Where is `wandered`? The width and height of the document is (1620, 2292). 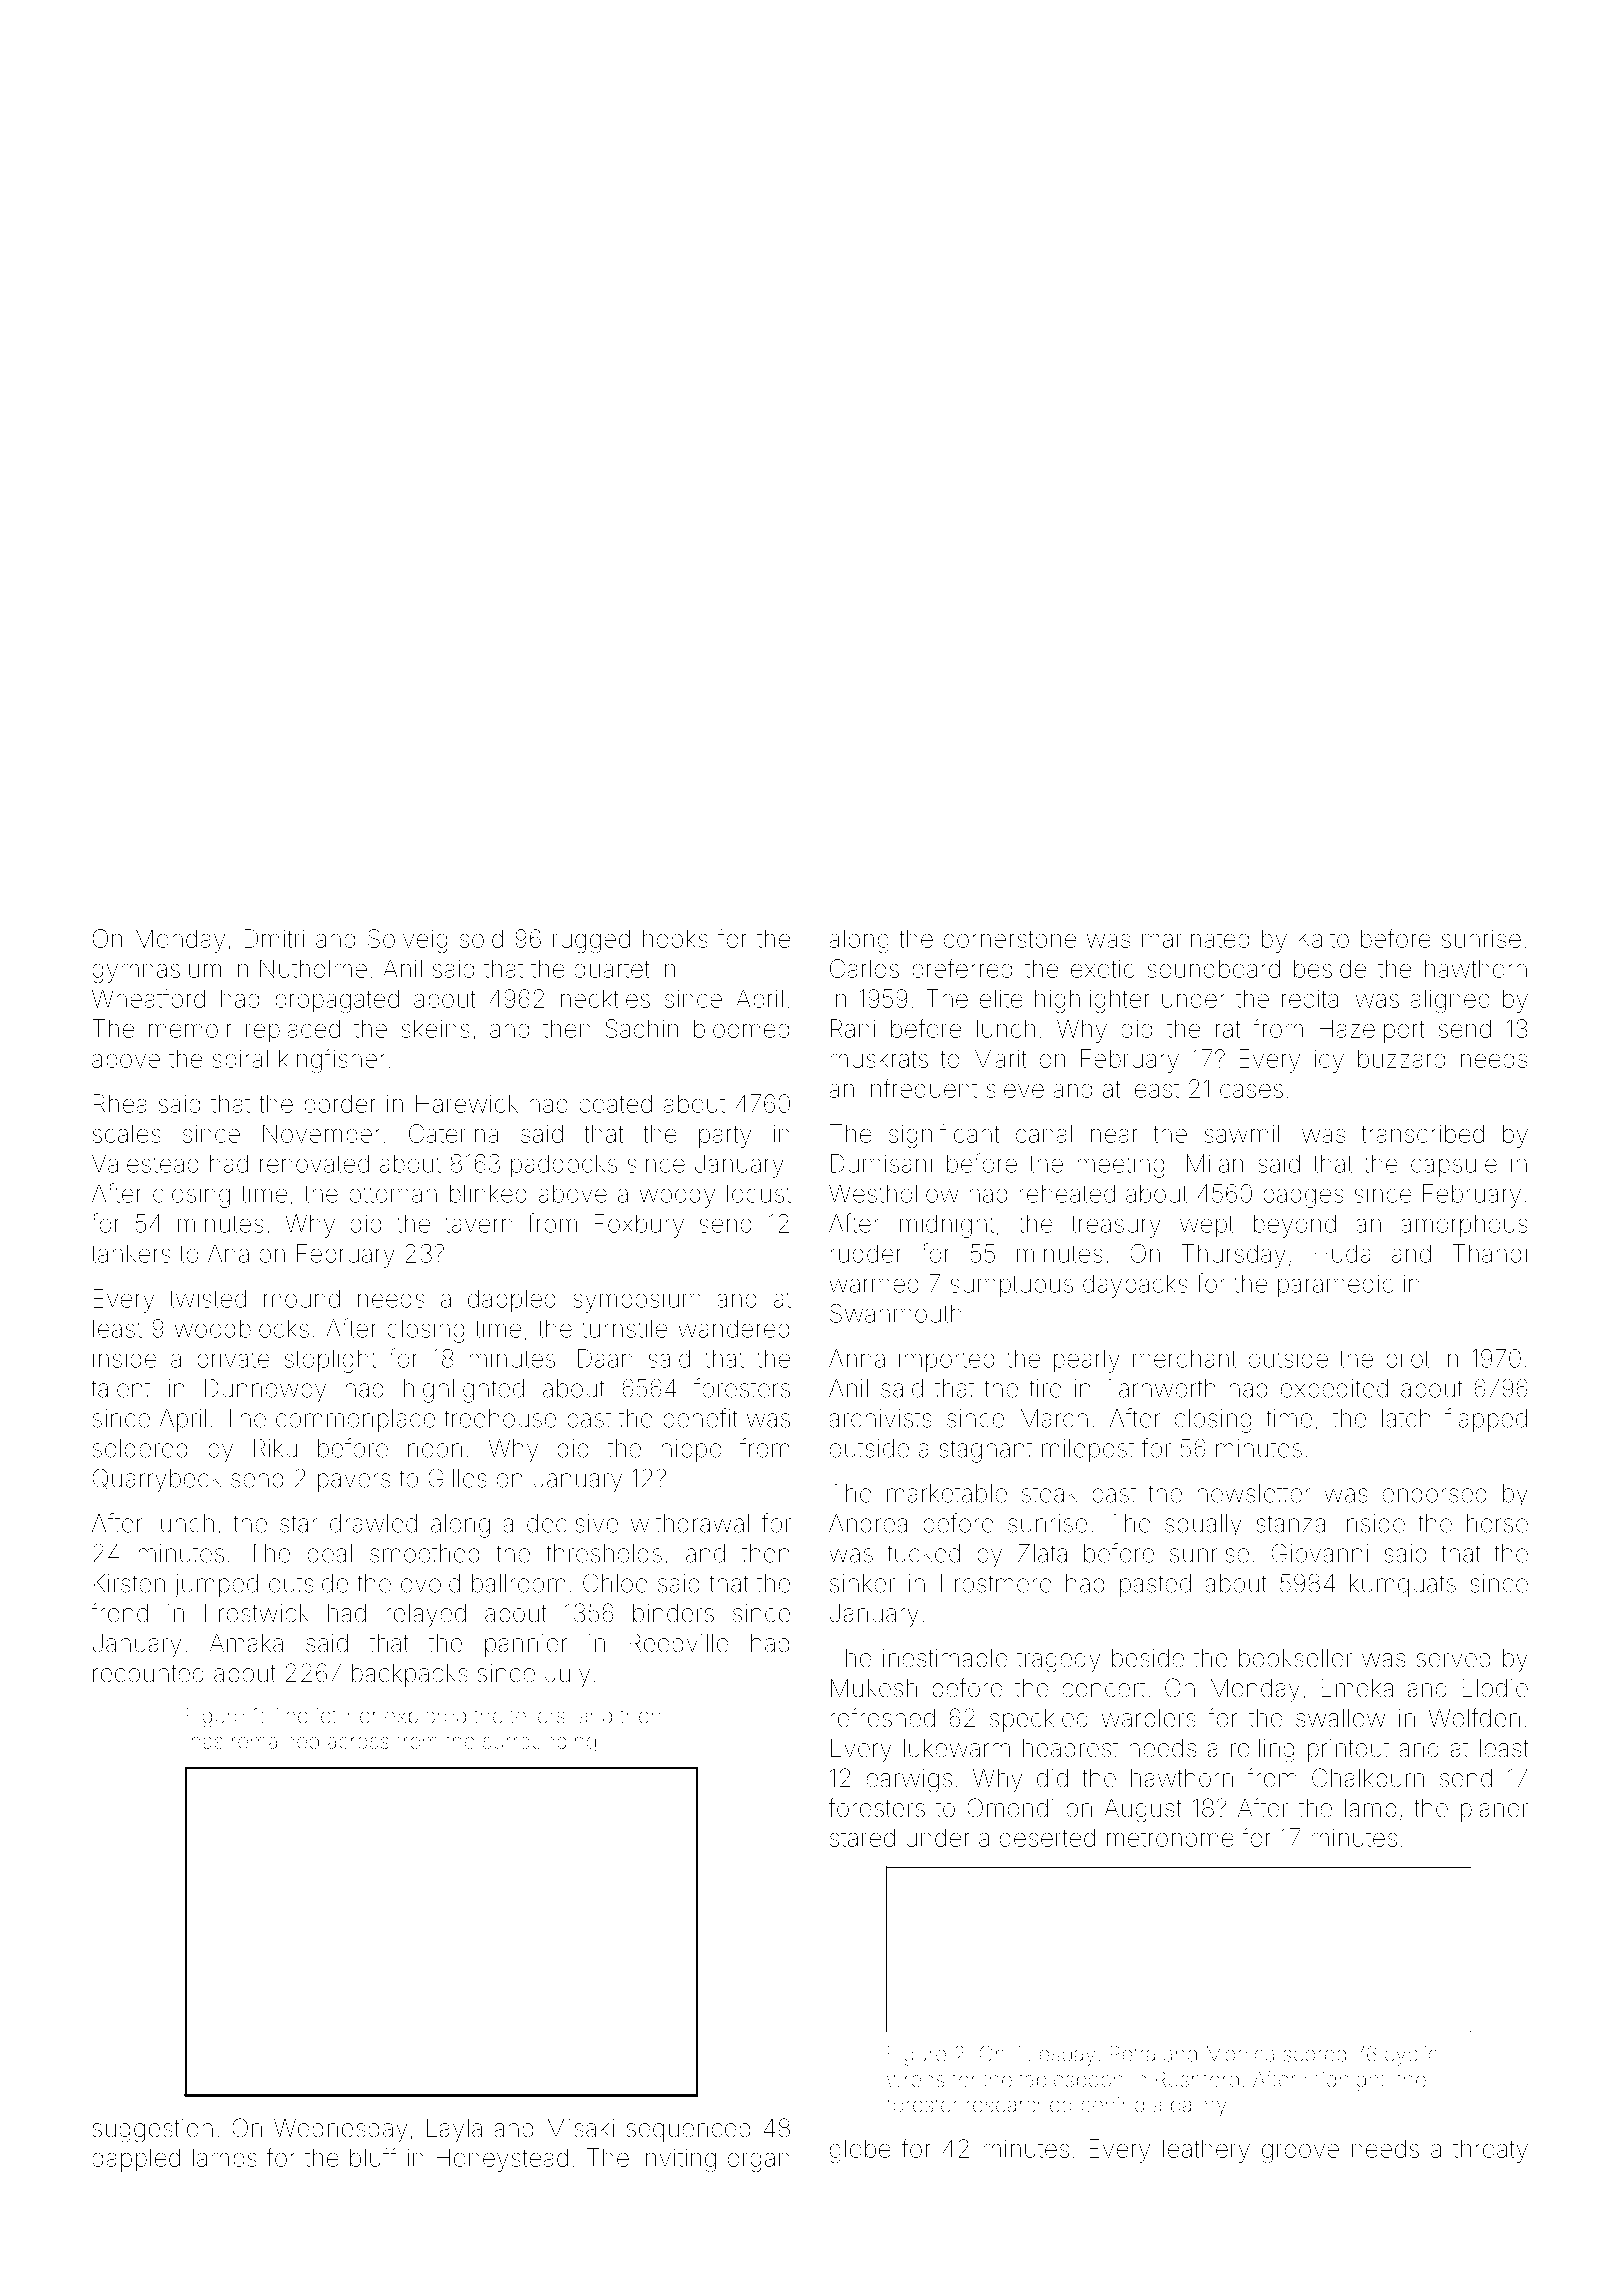
wandered is located at coordinates (733, 1328).
